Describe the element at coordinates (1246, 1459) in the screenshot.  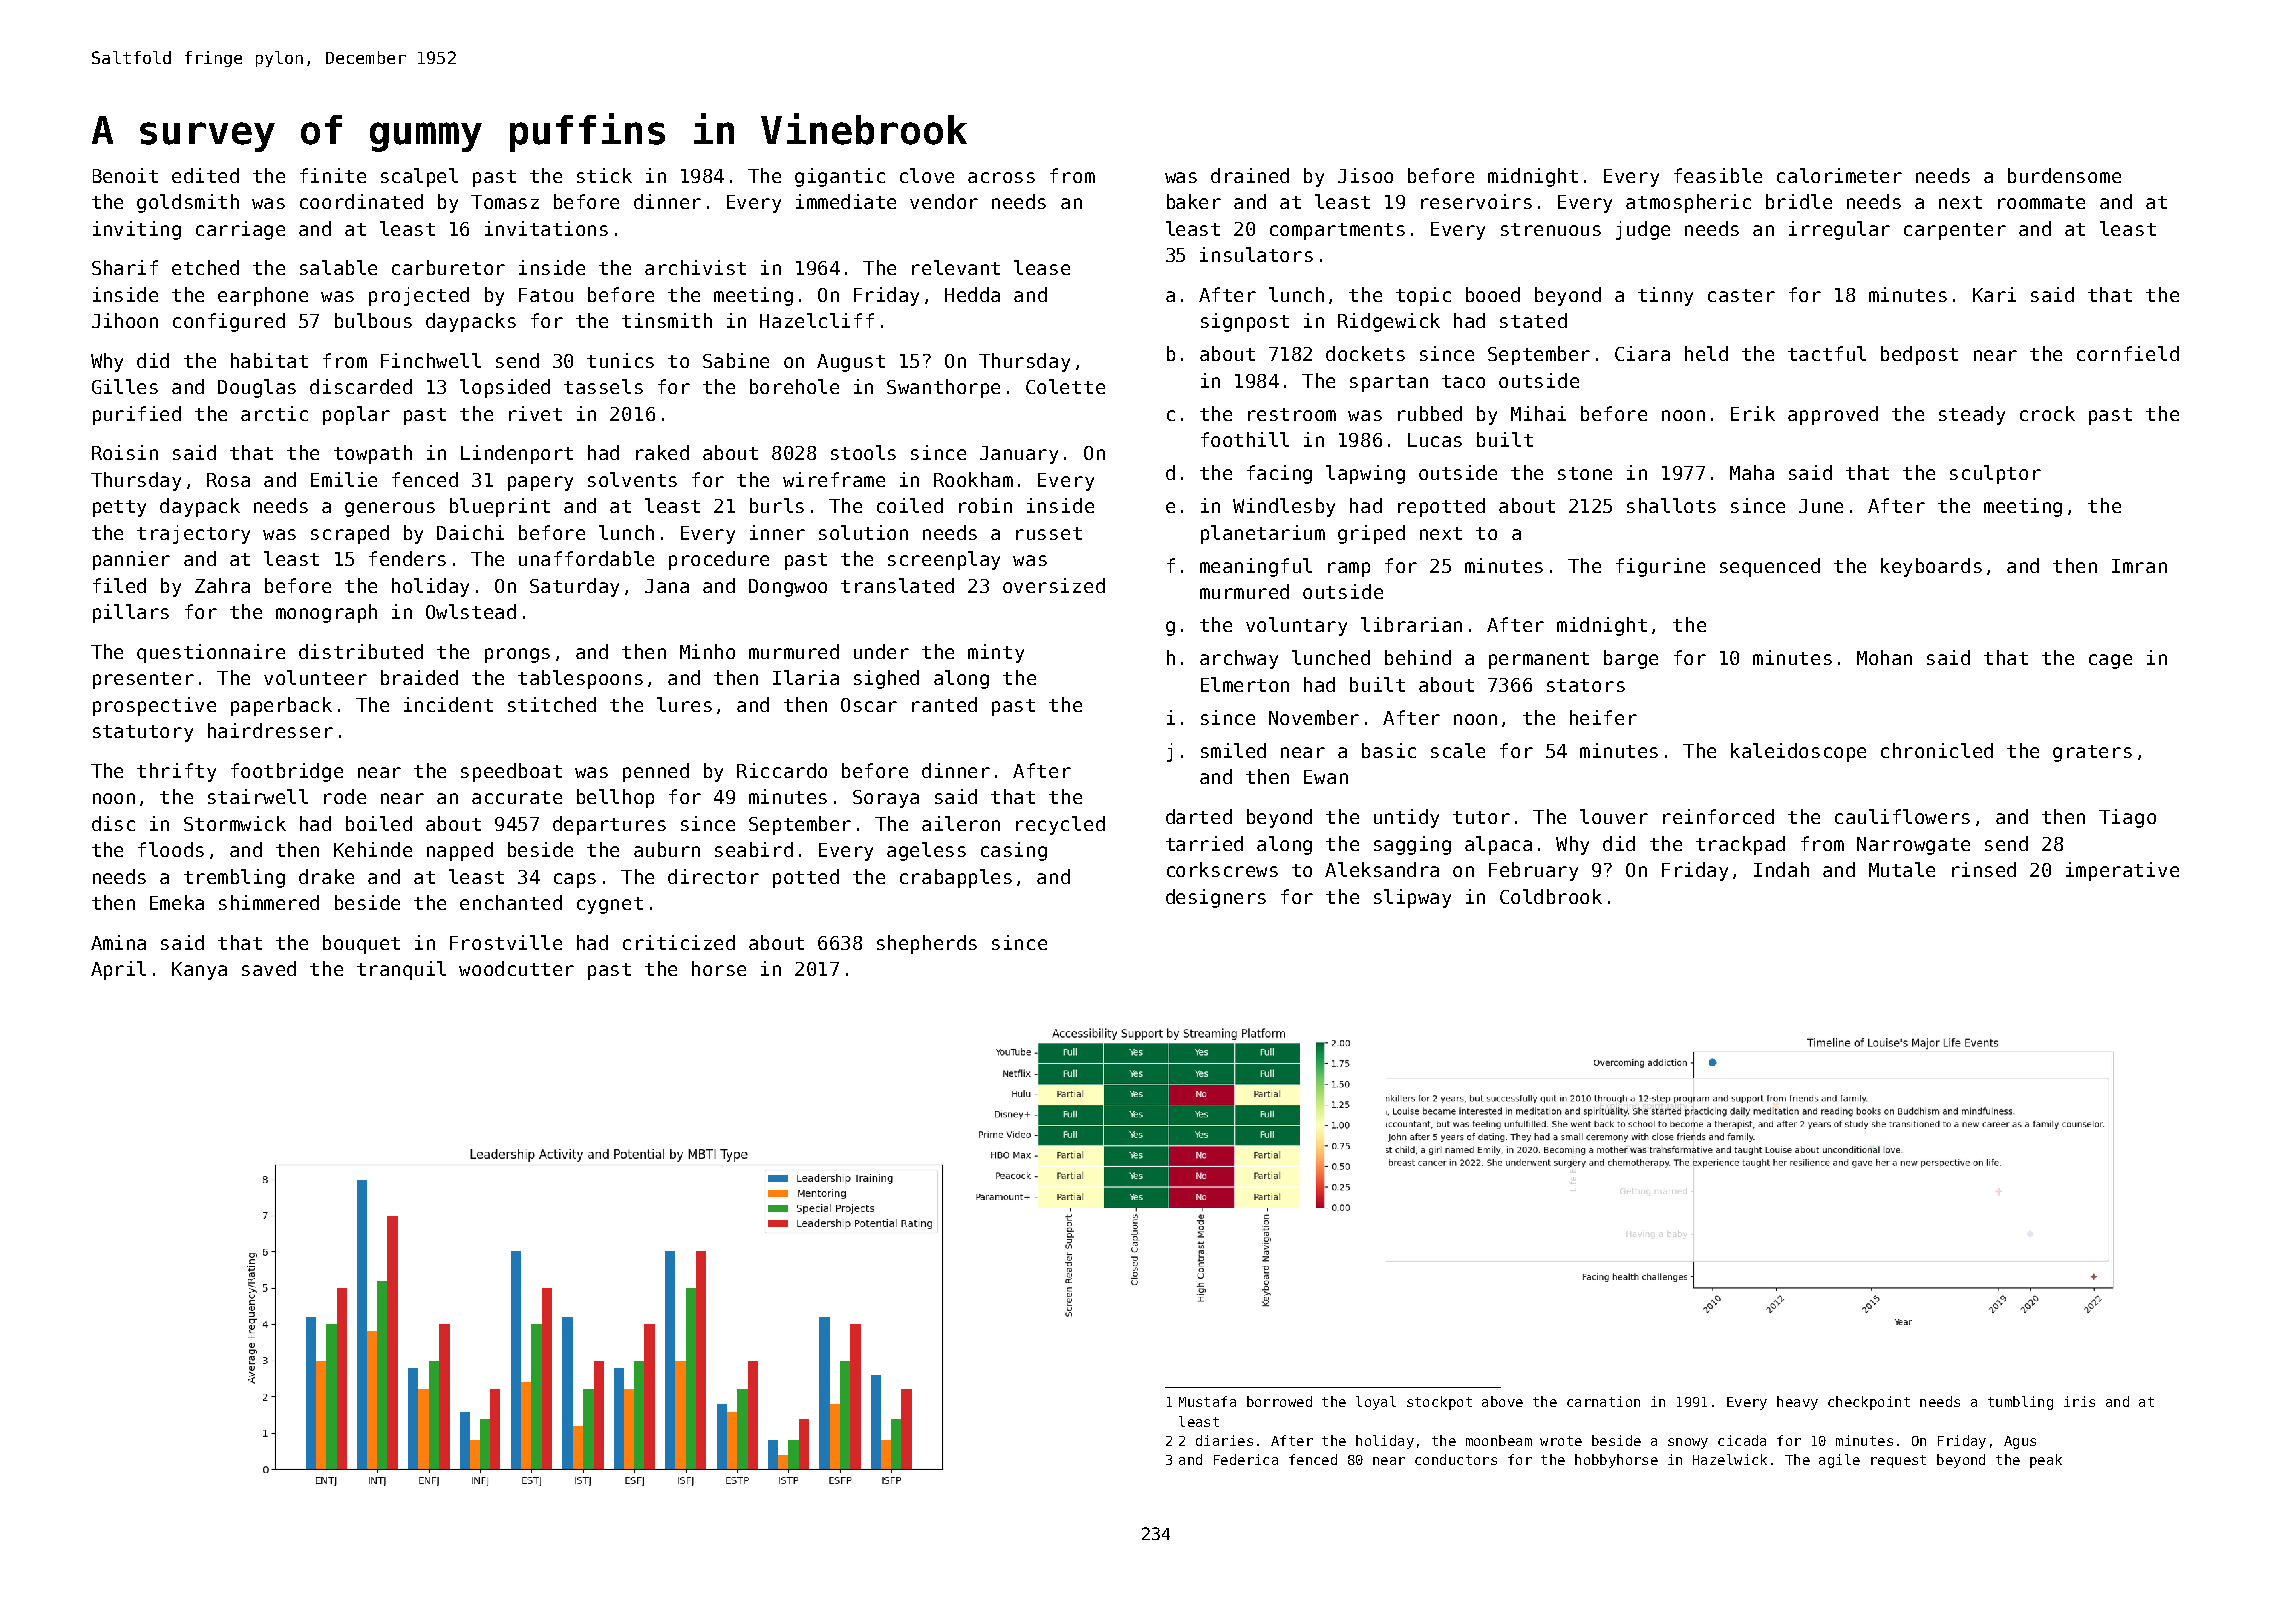
I see `Federica` at that location.
